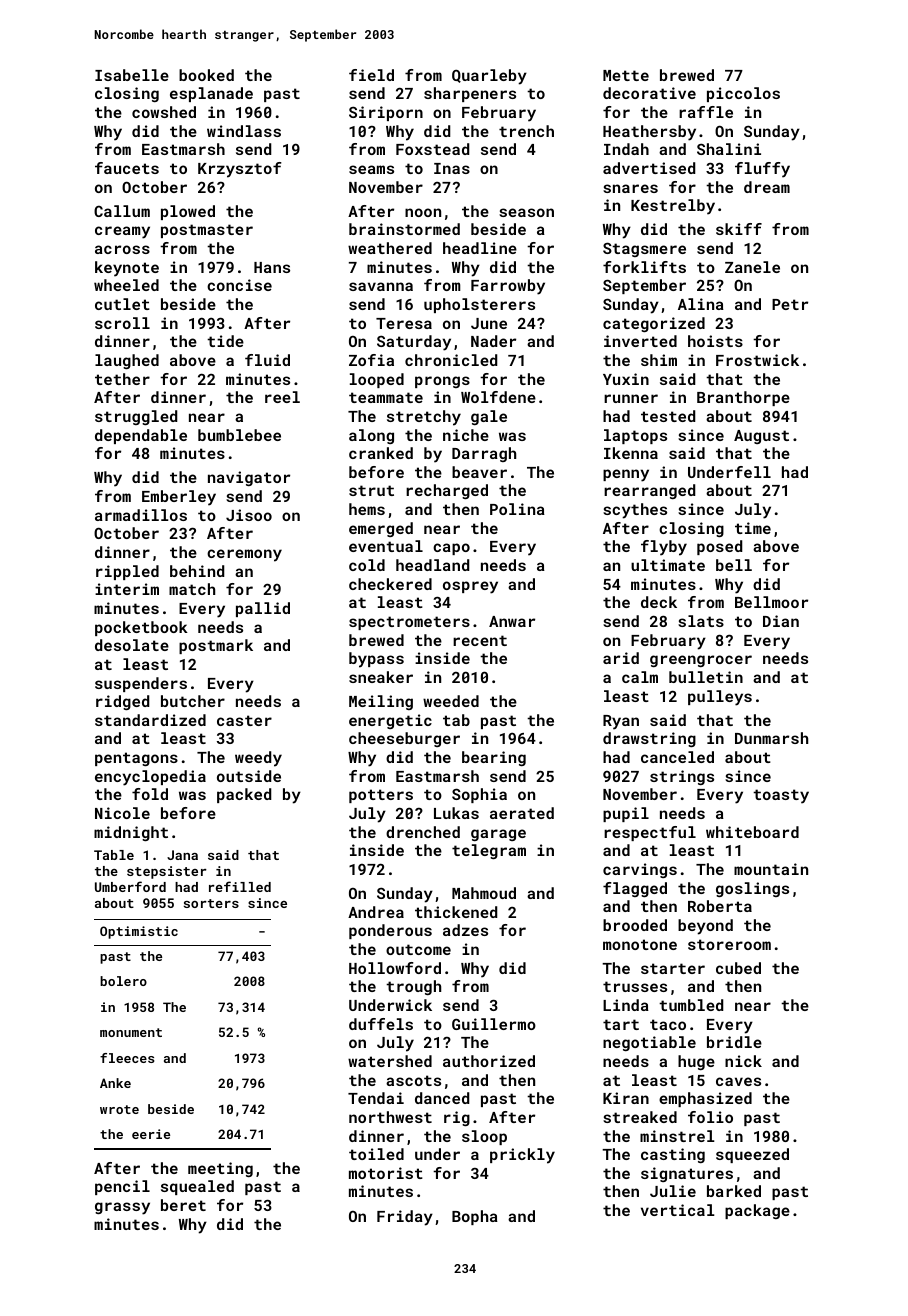 The height and width of the page is (1316, 908). I want to click on Jisoo, so click(249, 515).
